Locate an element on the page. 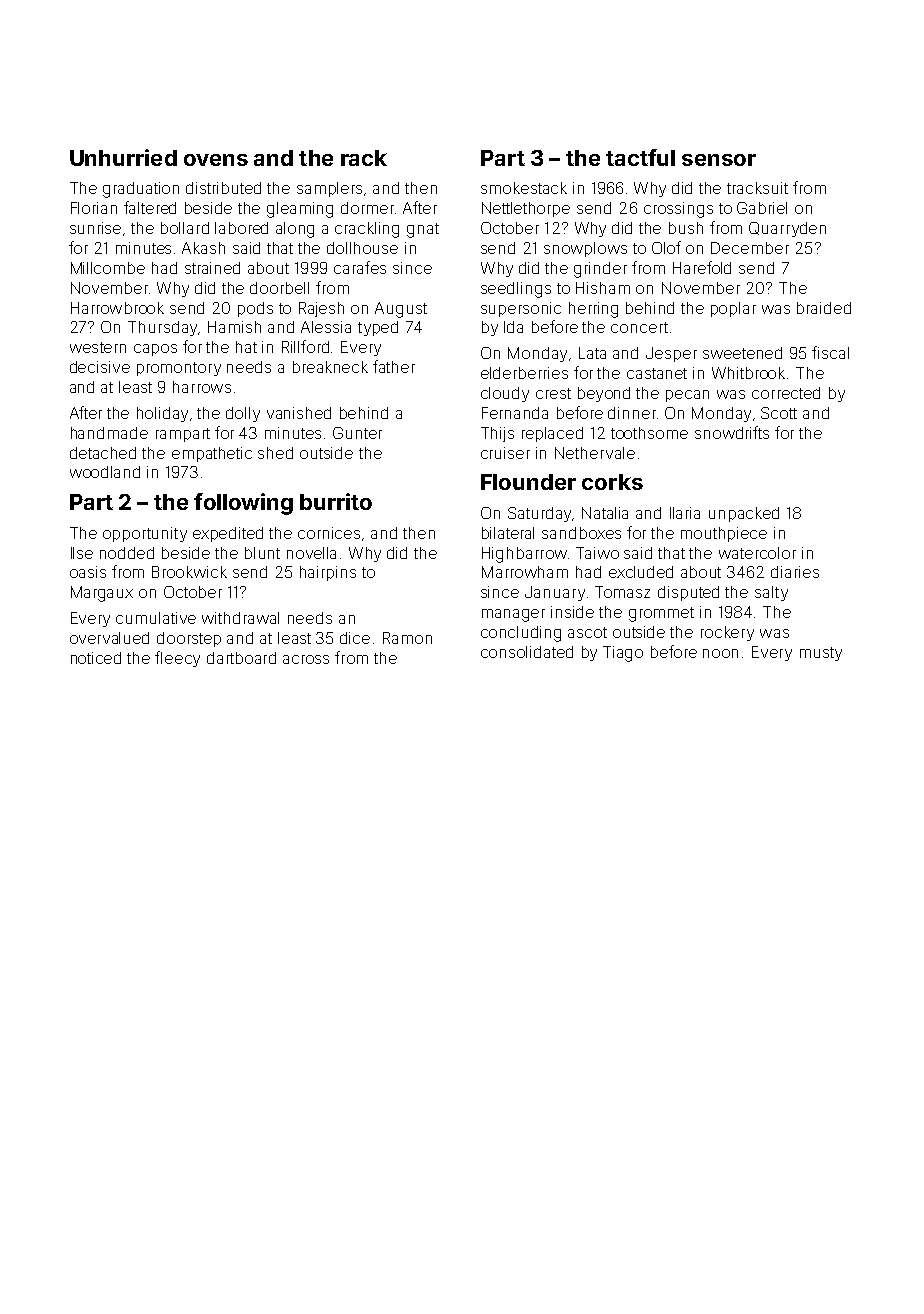 This page has width=924, height=1314. musty is located at coordinates (821, 654).
